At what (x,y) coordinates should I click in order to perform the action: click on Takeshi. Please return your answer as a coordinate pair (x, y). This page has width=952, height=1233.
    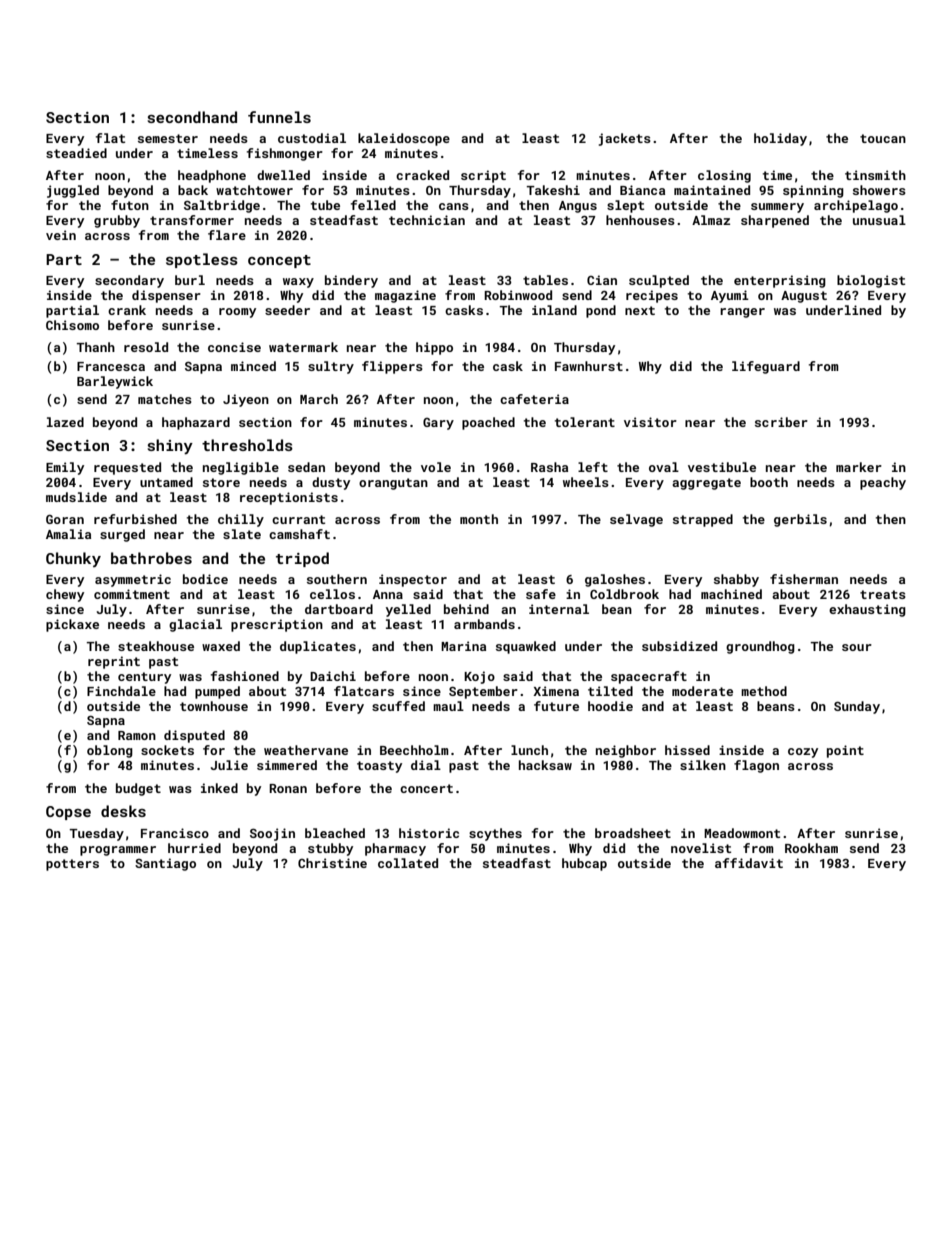
    Looking at the image, I should click on (553, 190).
